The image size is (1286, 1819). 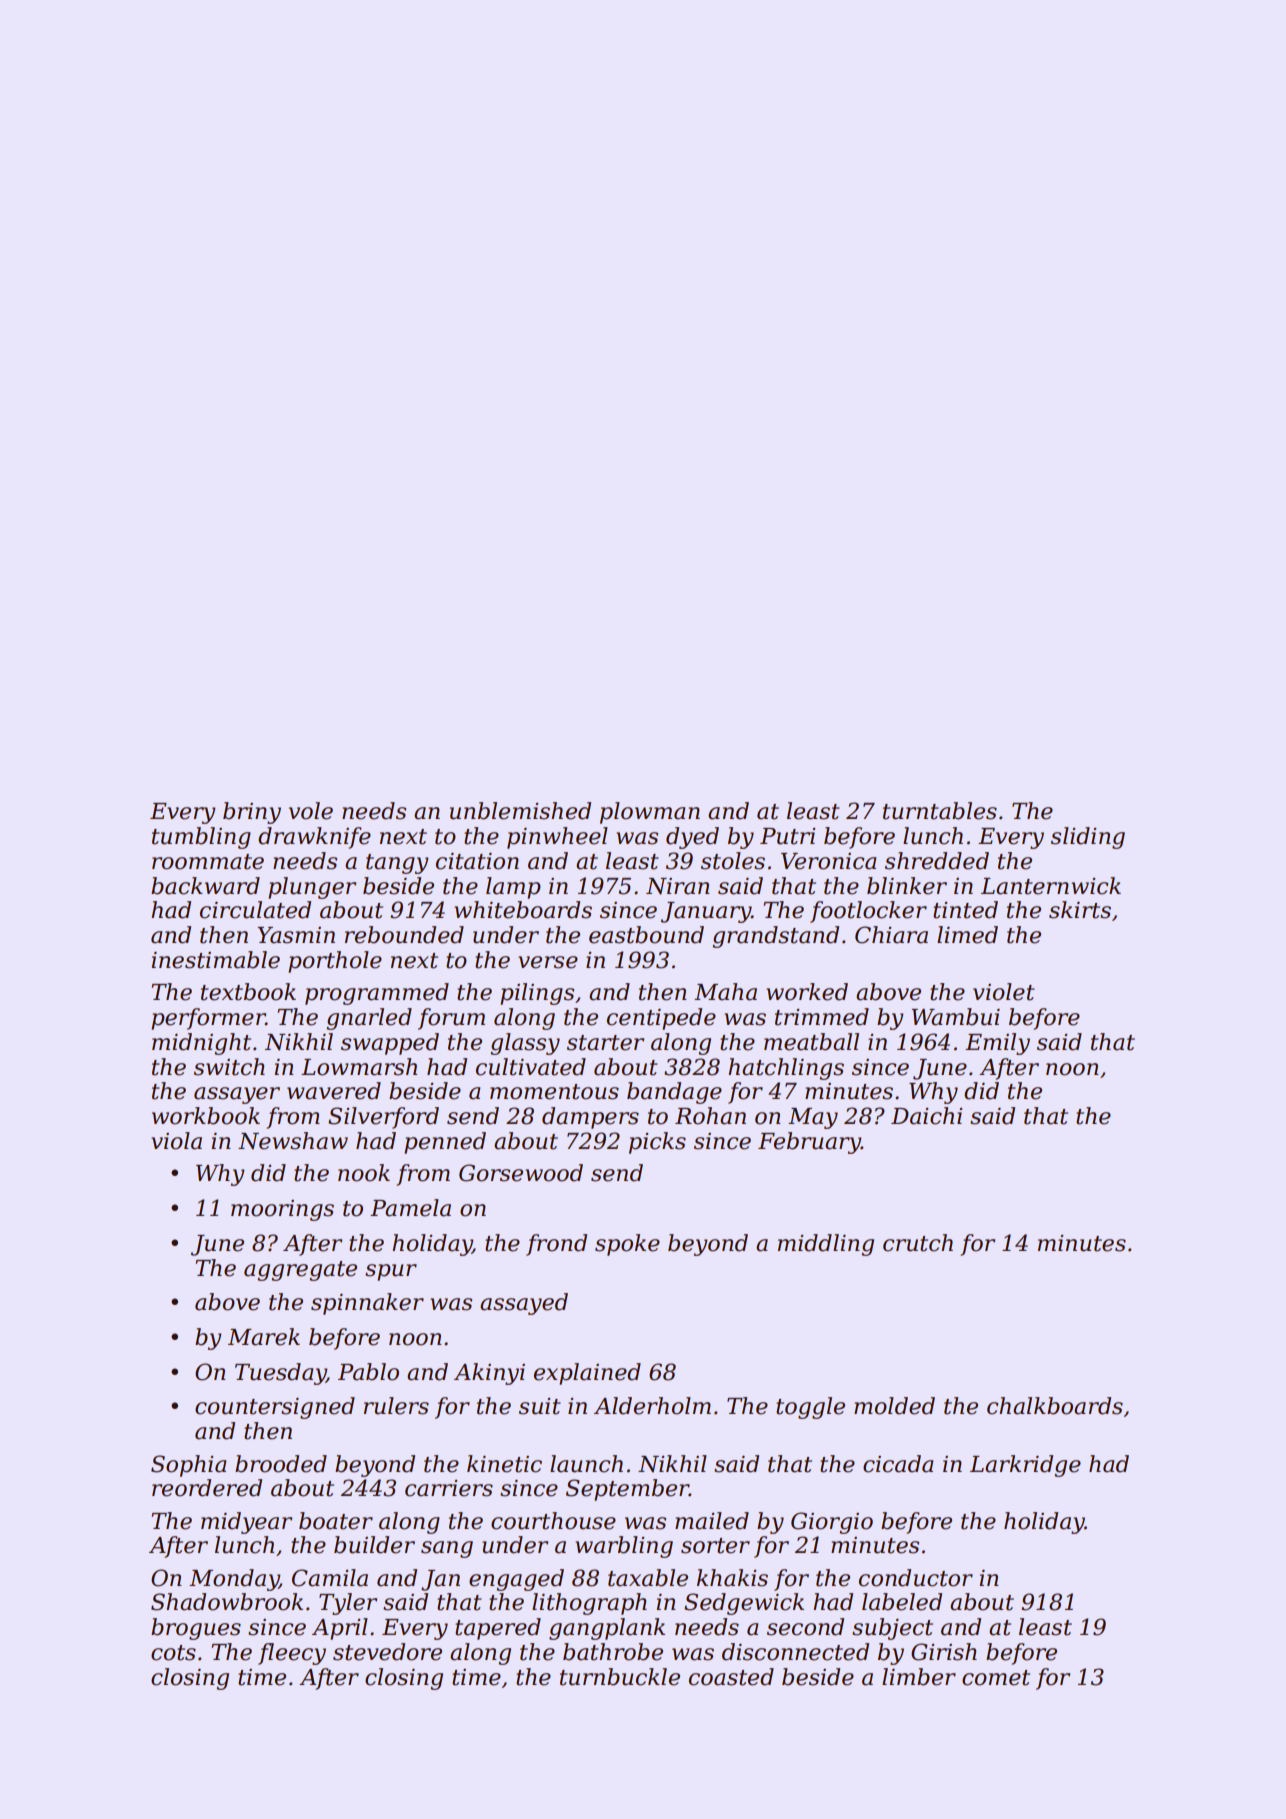 I want to click on Tuesday, so click(x=280, y=1374).
